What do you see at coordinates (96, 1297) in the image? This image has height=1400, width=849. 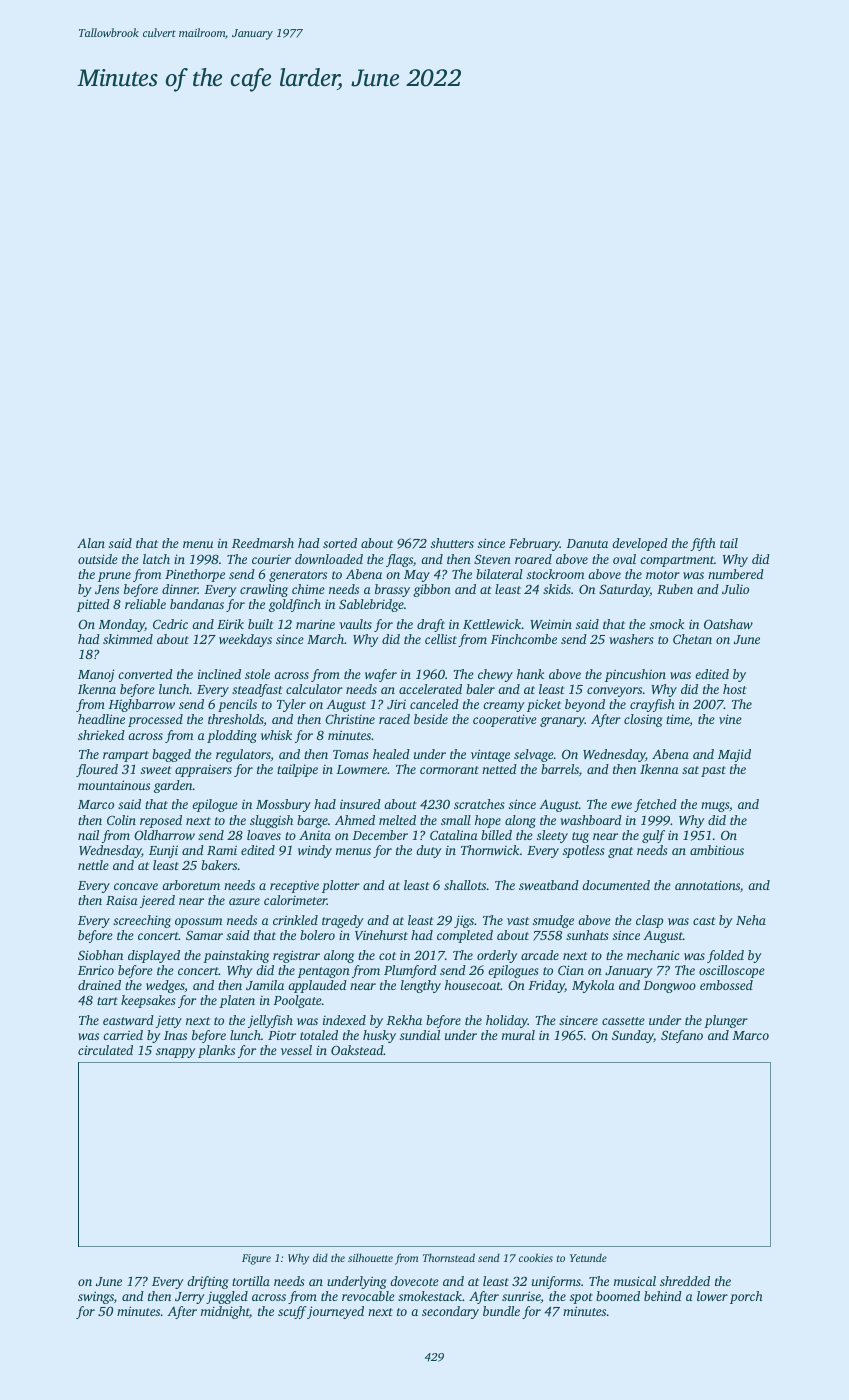 I see `swings` at bounding box center [96, 1297].
